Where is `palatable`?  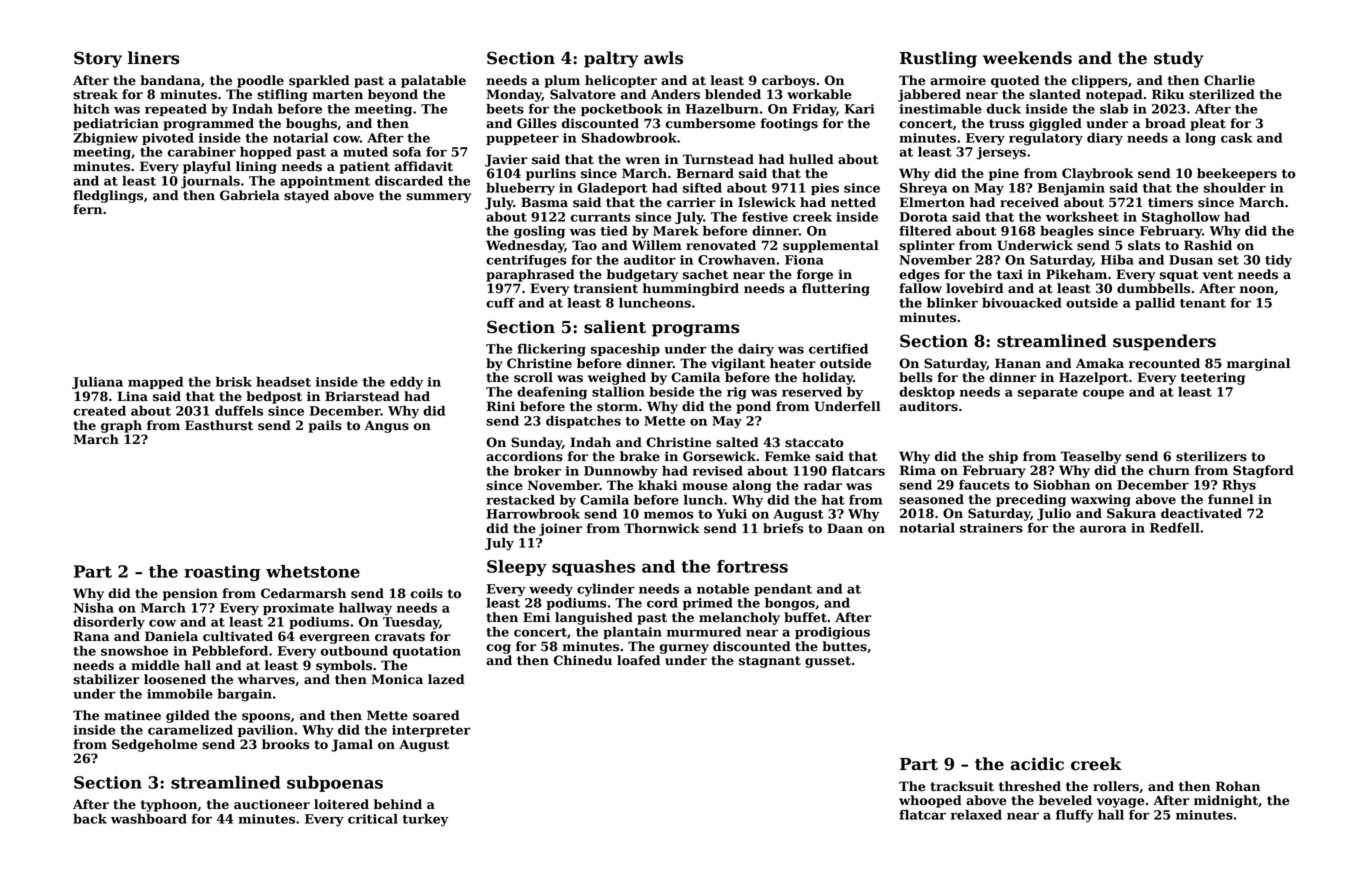
palatable is located at coordinates (433, 81).
